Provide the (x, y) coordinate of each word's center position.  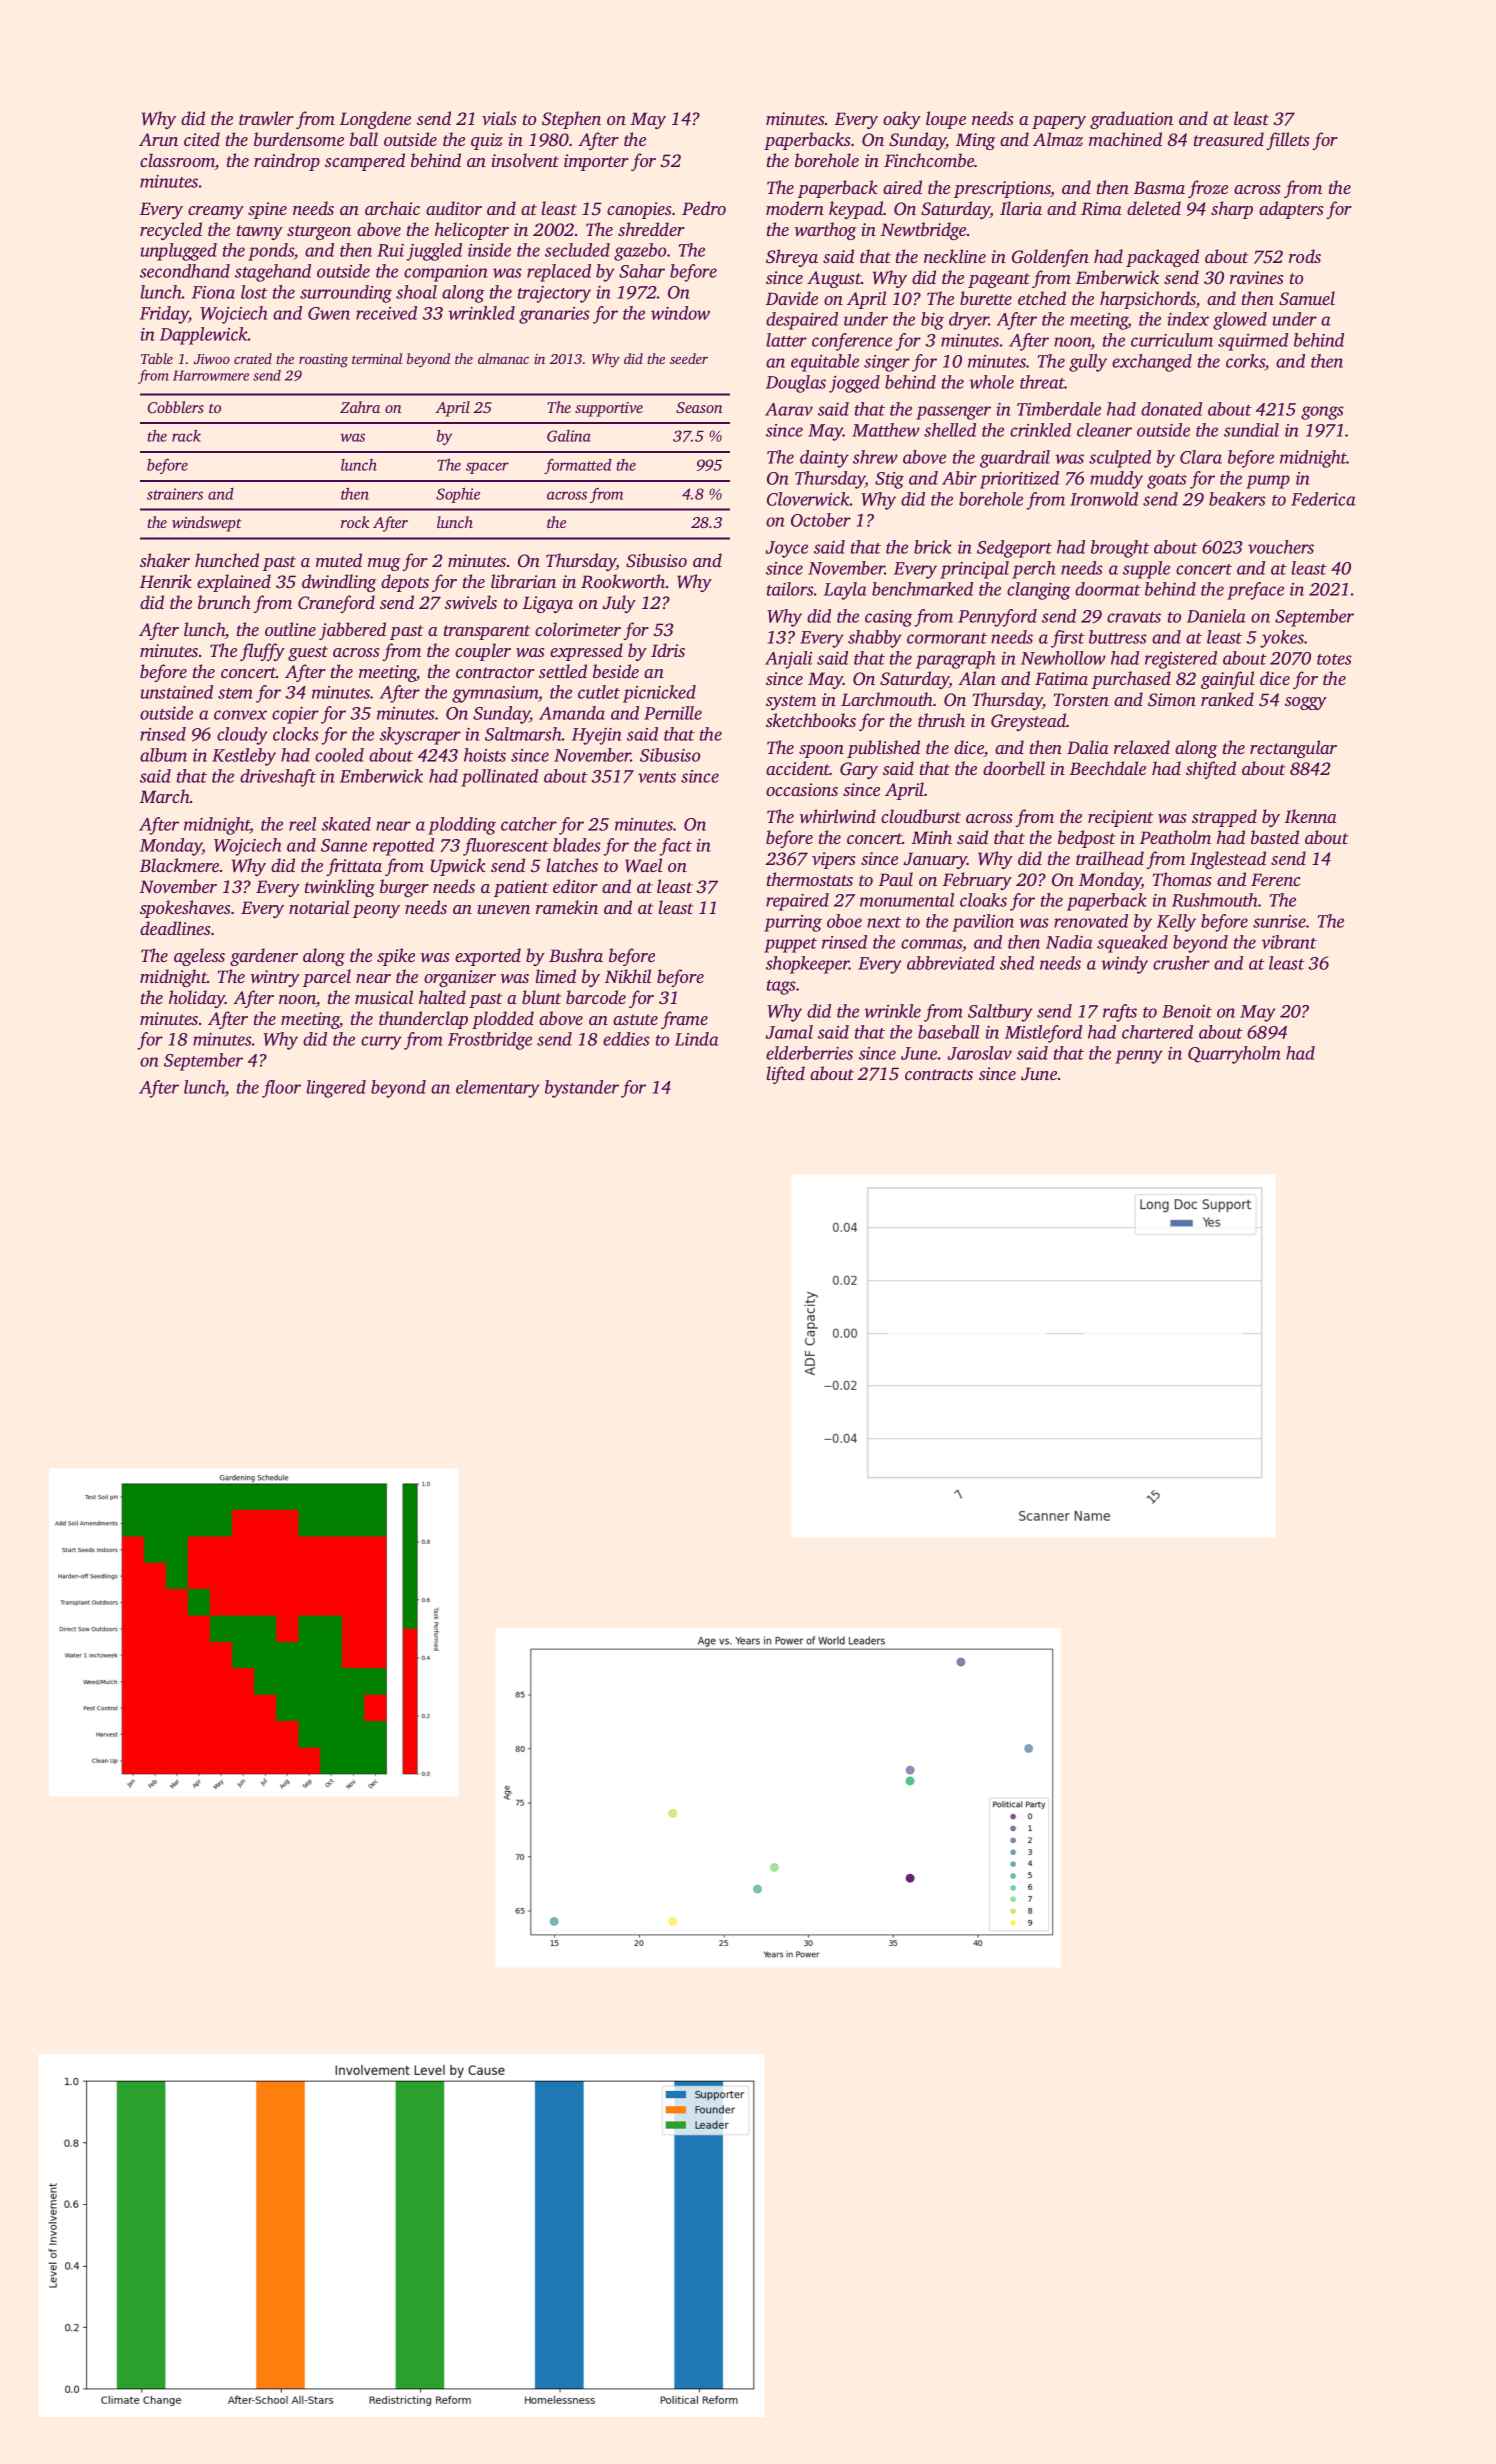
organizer (460, 978)
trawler (266, 118)
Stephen (571, 120)
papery (1059, 122)
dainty (824, 459)
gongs (1322, 413)
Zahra (360, 407)
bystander (582, 1089)
